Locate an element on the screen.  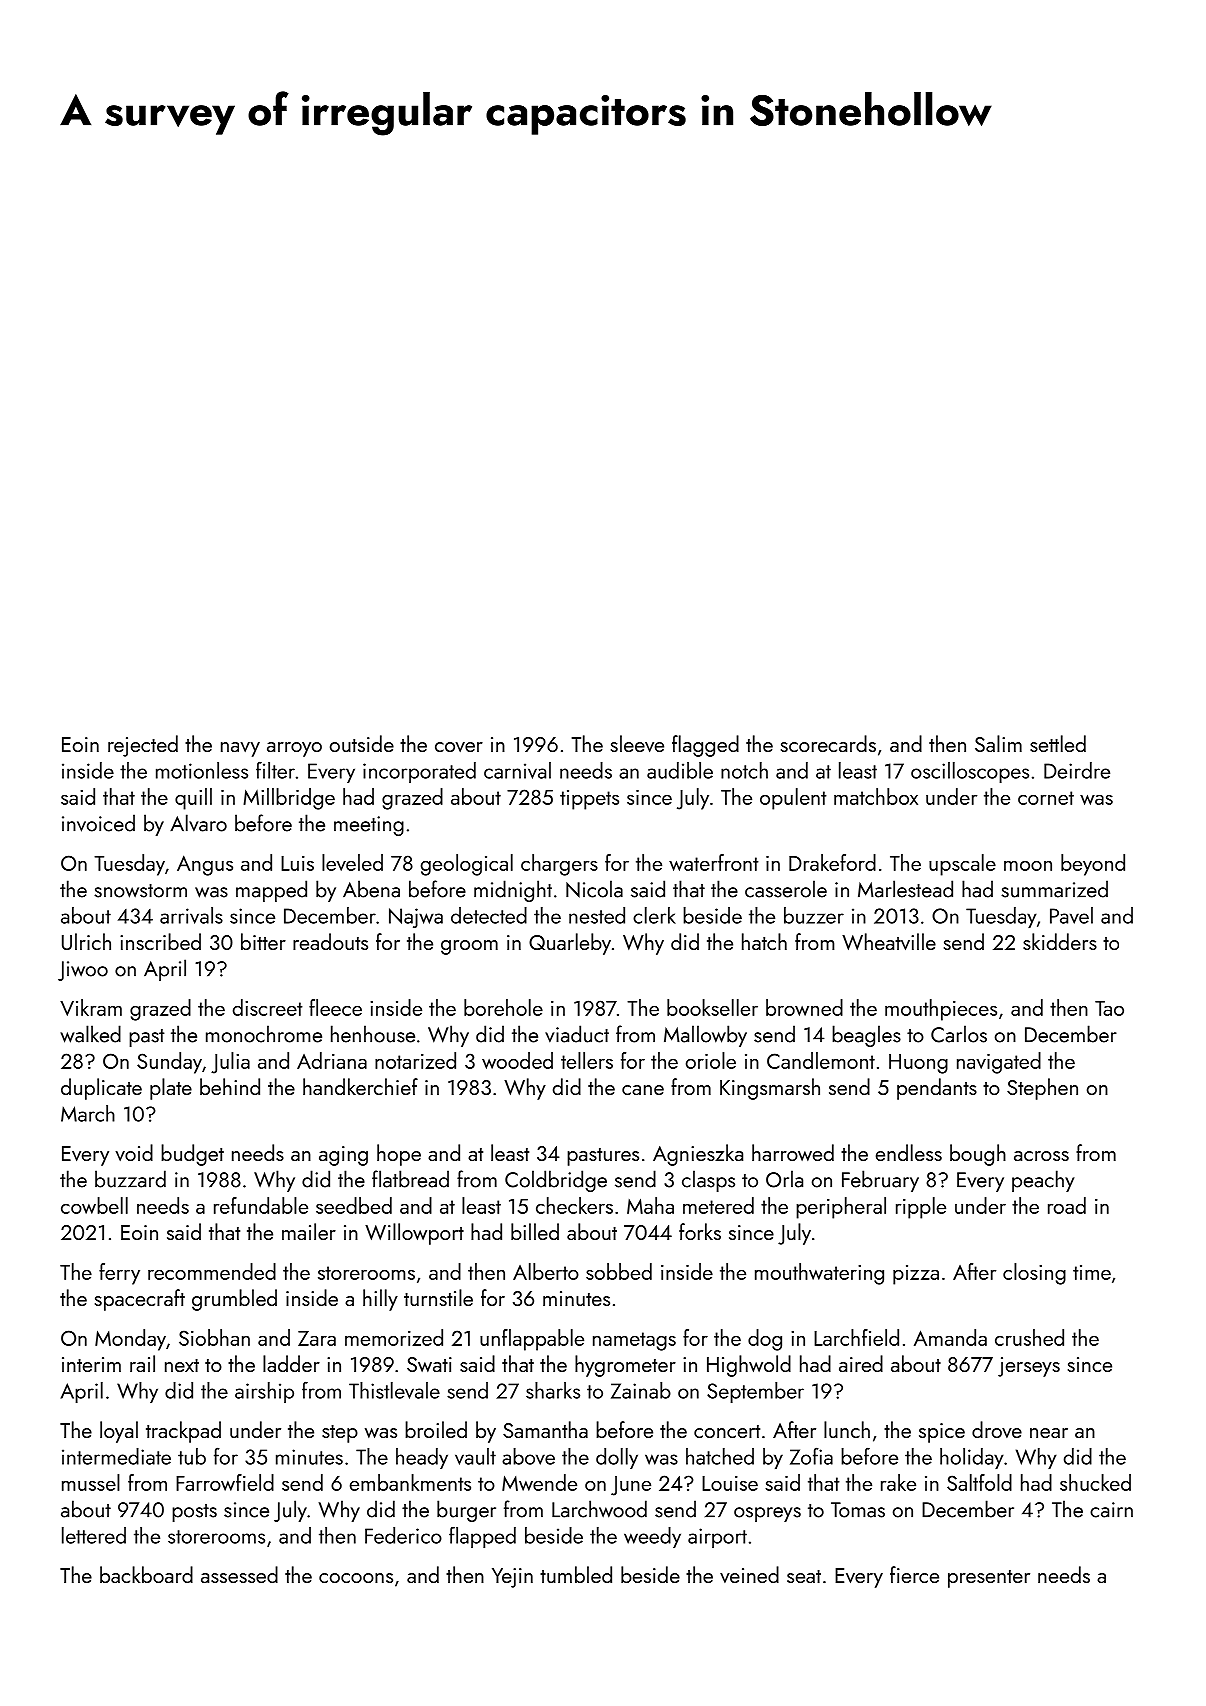
tumbled is located at coordinates (576, 1574).
